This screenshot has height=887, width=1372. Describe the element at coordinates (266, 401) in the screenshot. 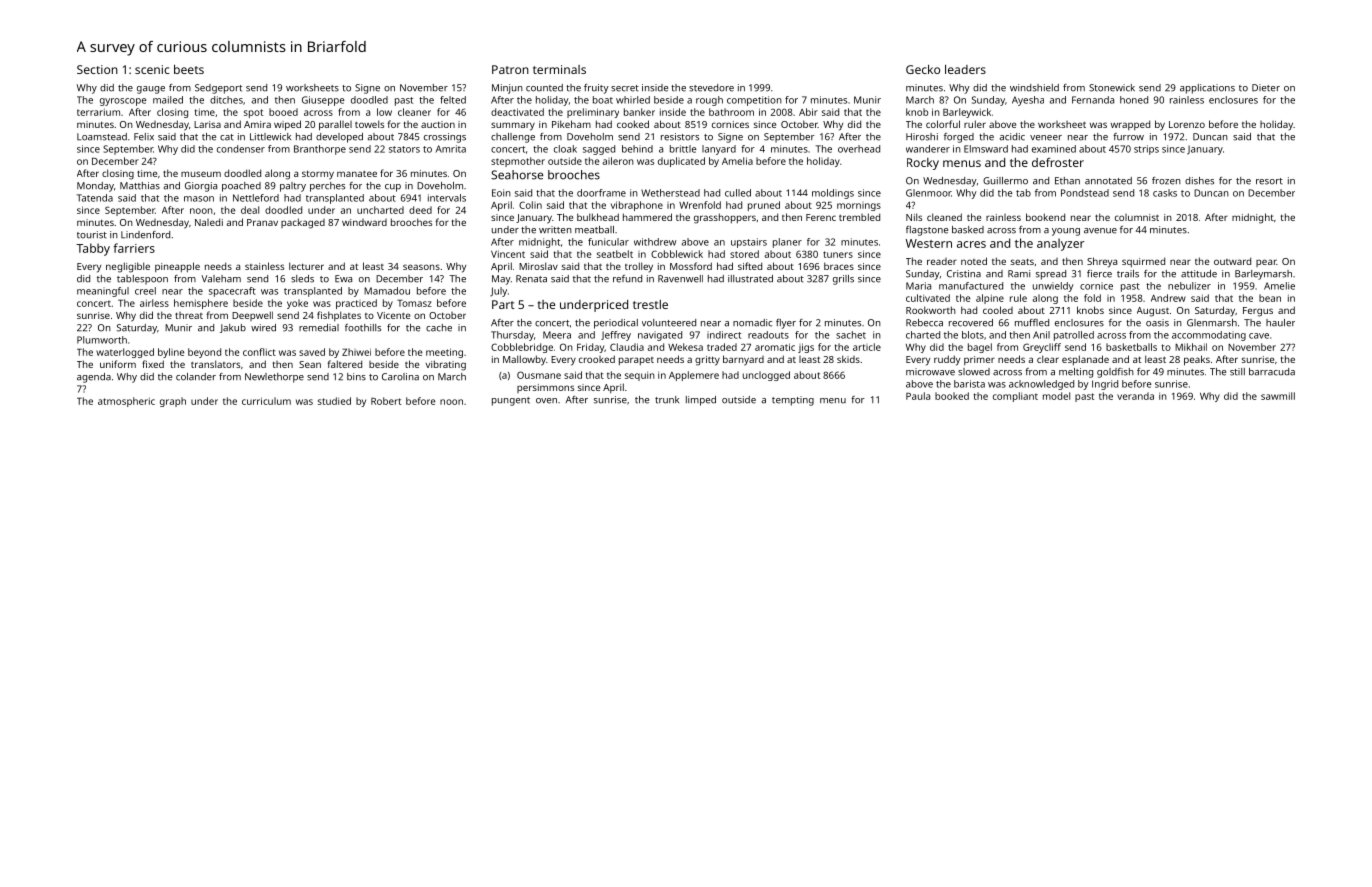

I see `curriculum` at that location.
